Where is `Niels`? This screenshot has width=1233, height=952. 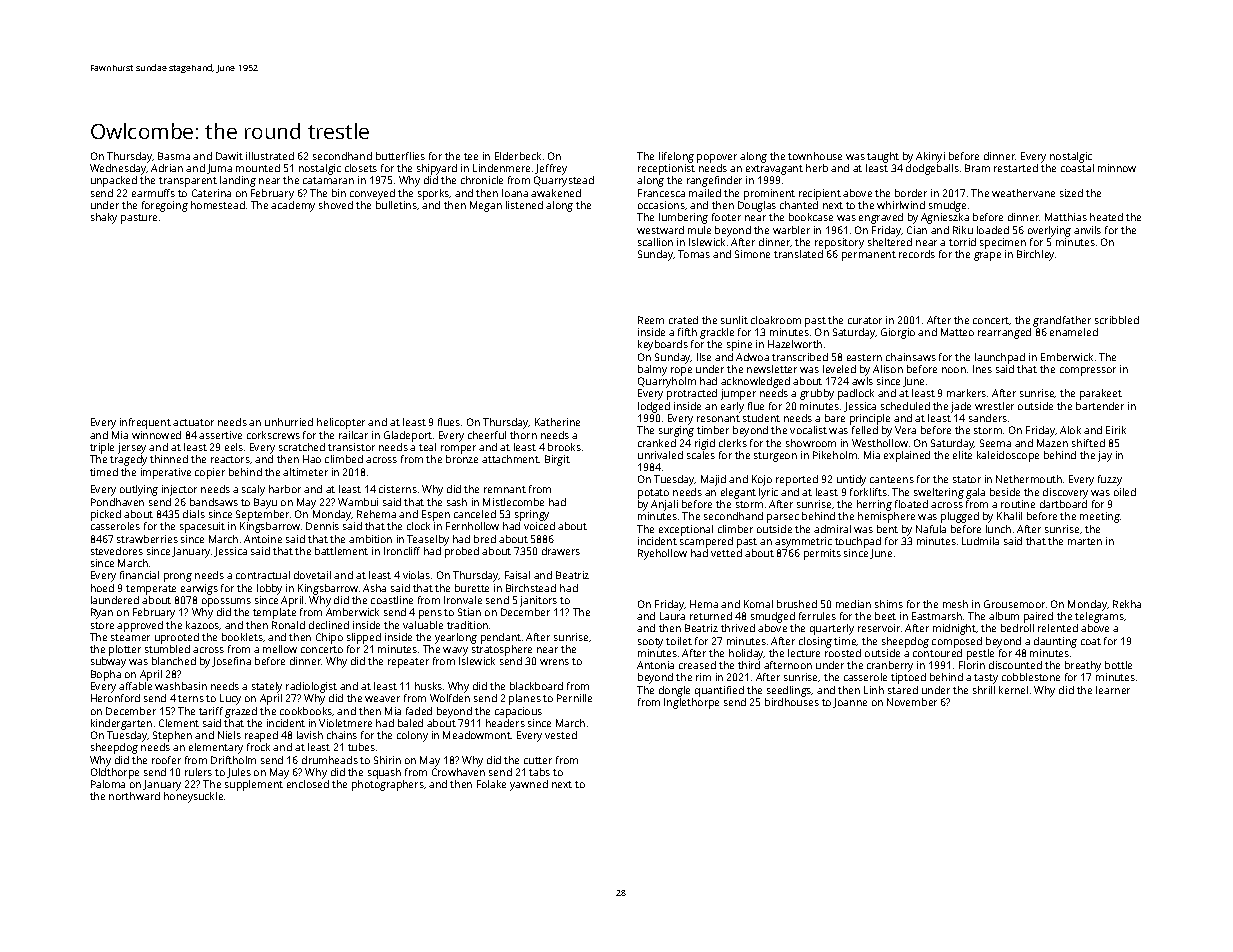 Niels is located at coordinates (229, 735).
